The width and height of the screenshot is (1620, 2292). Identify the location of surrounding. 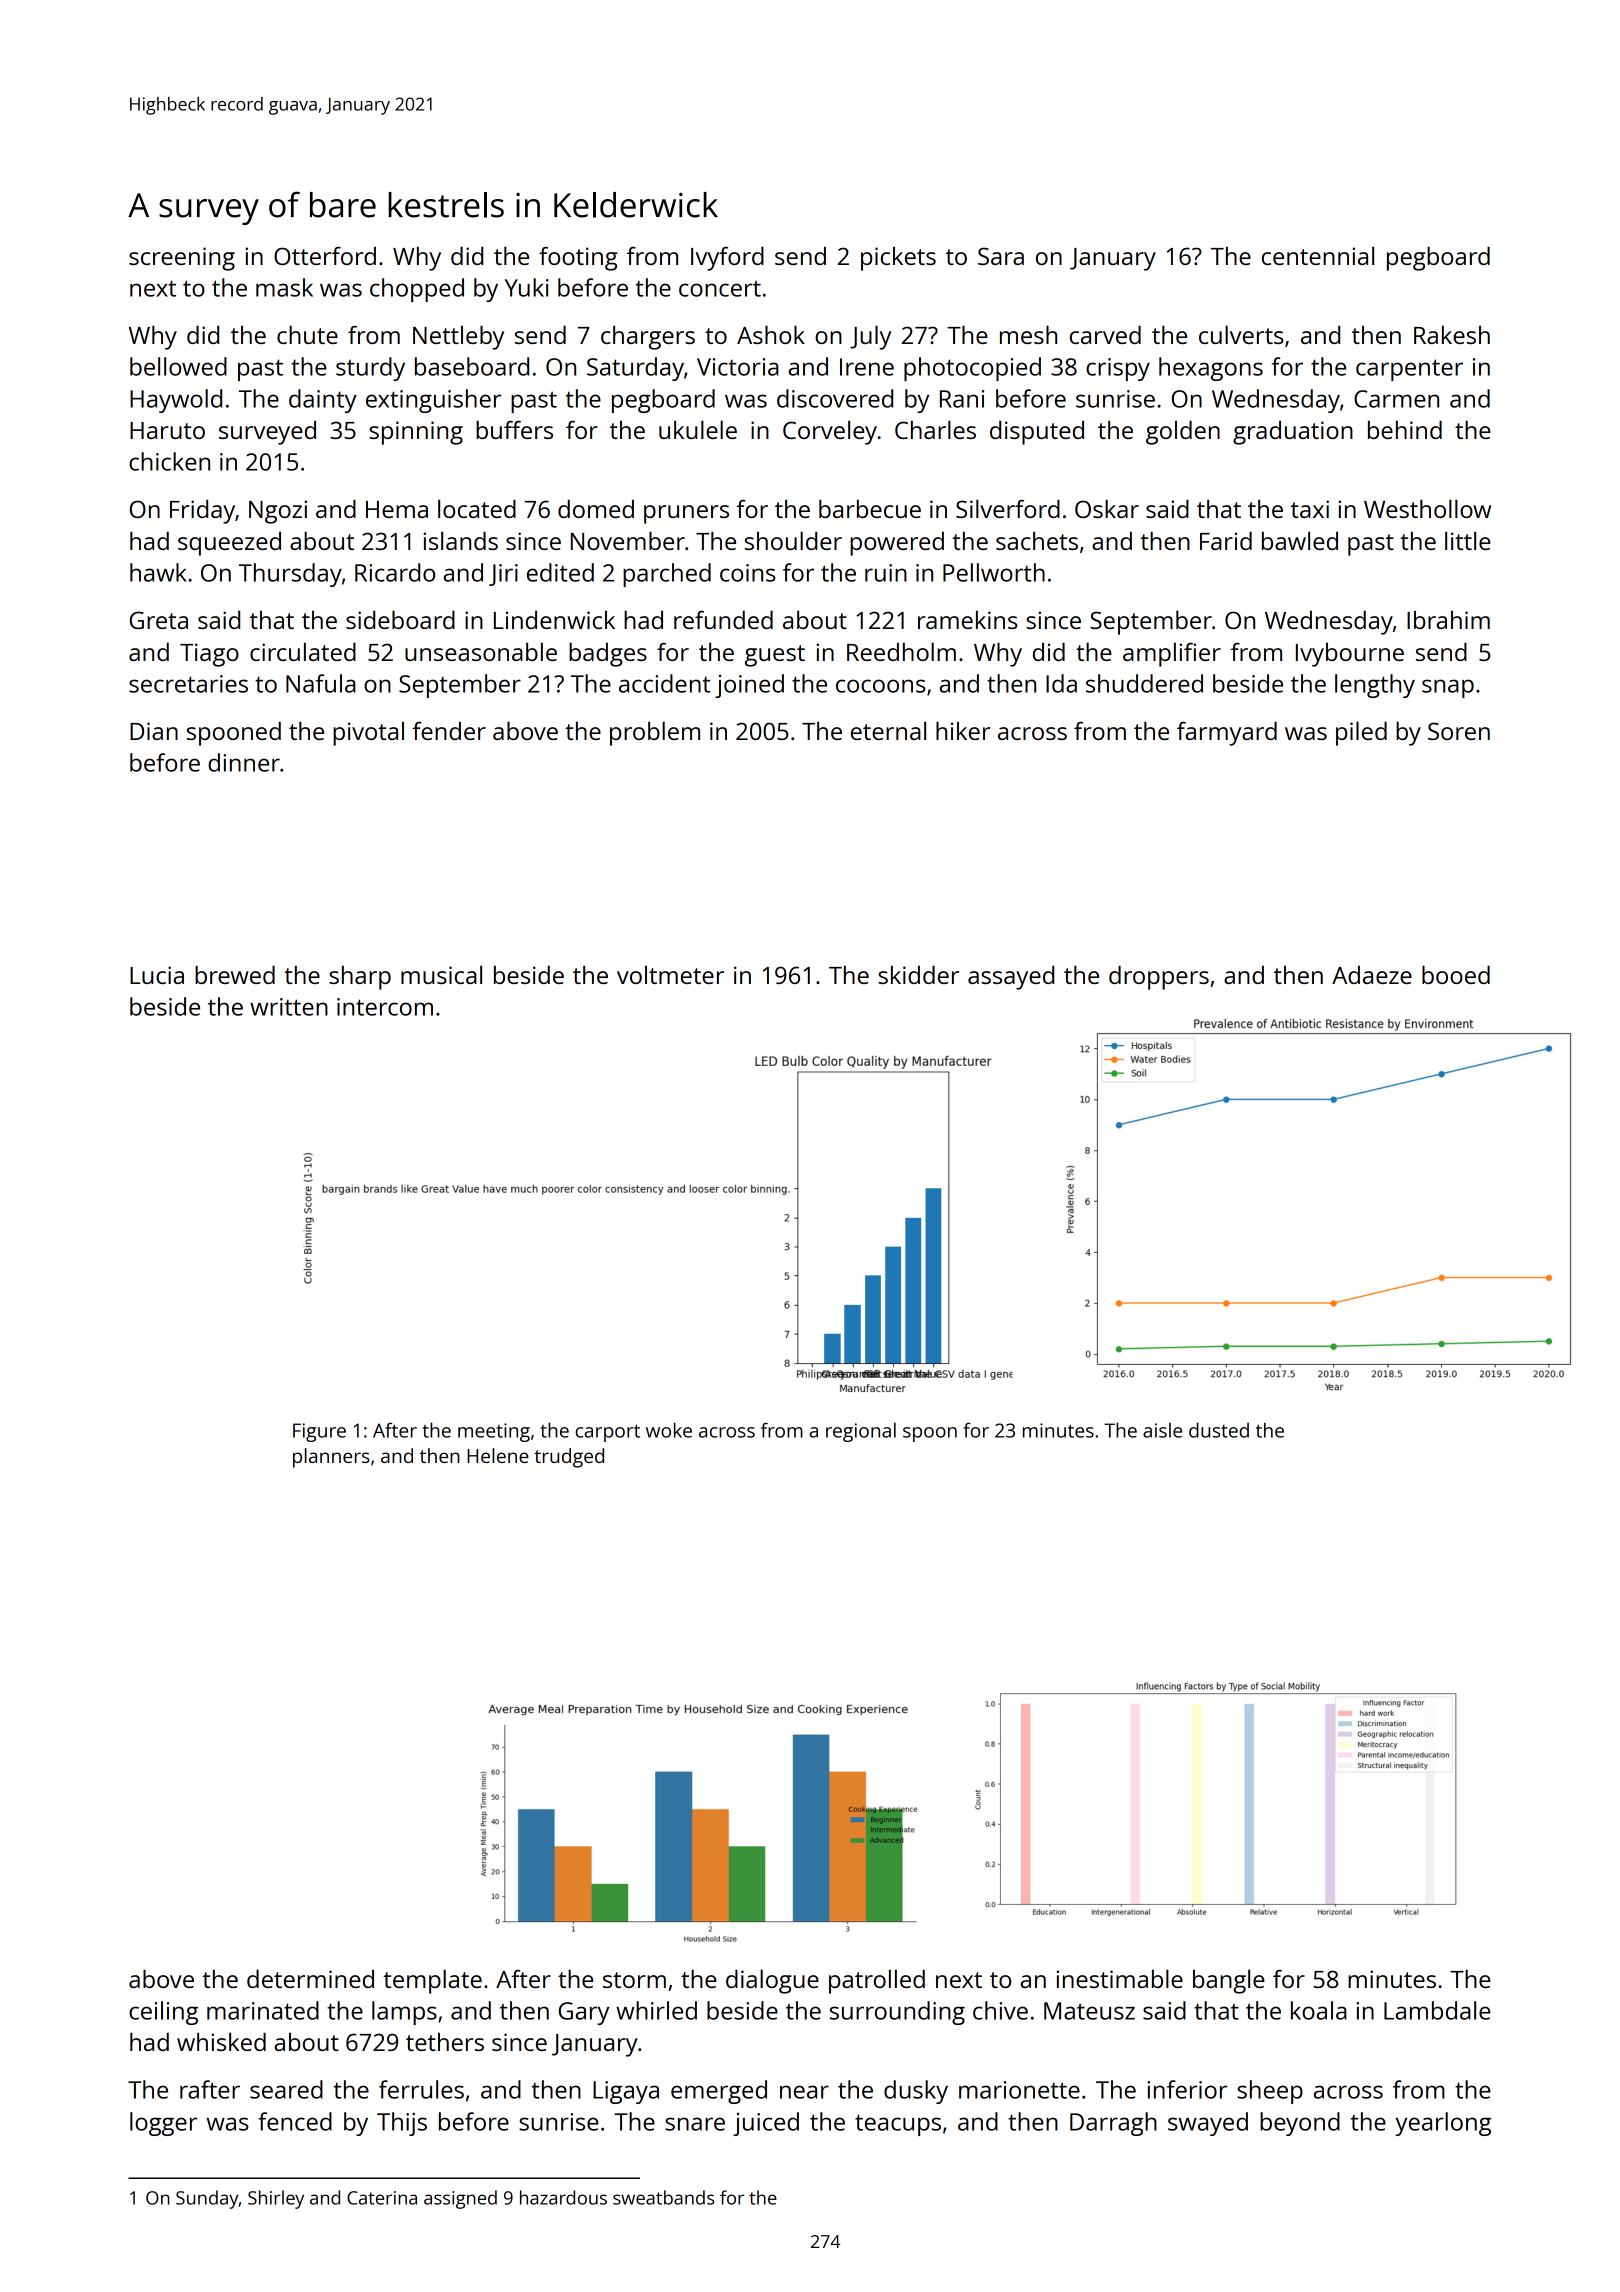
(897, 2013).
